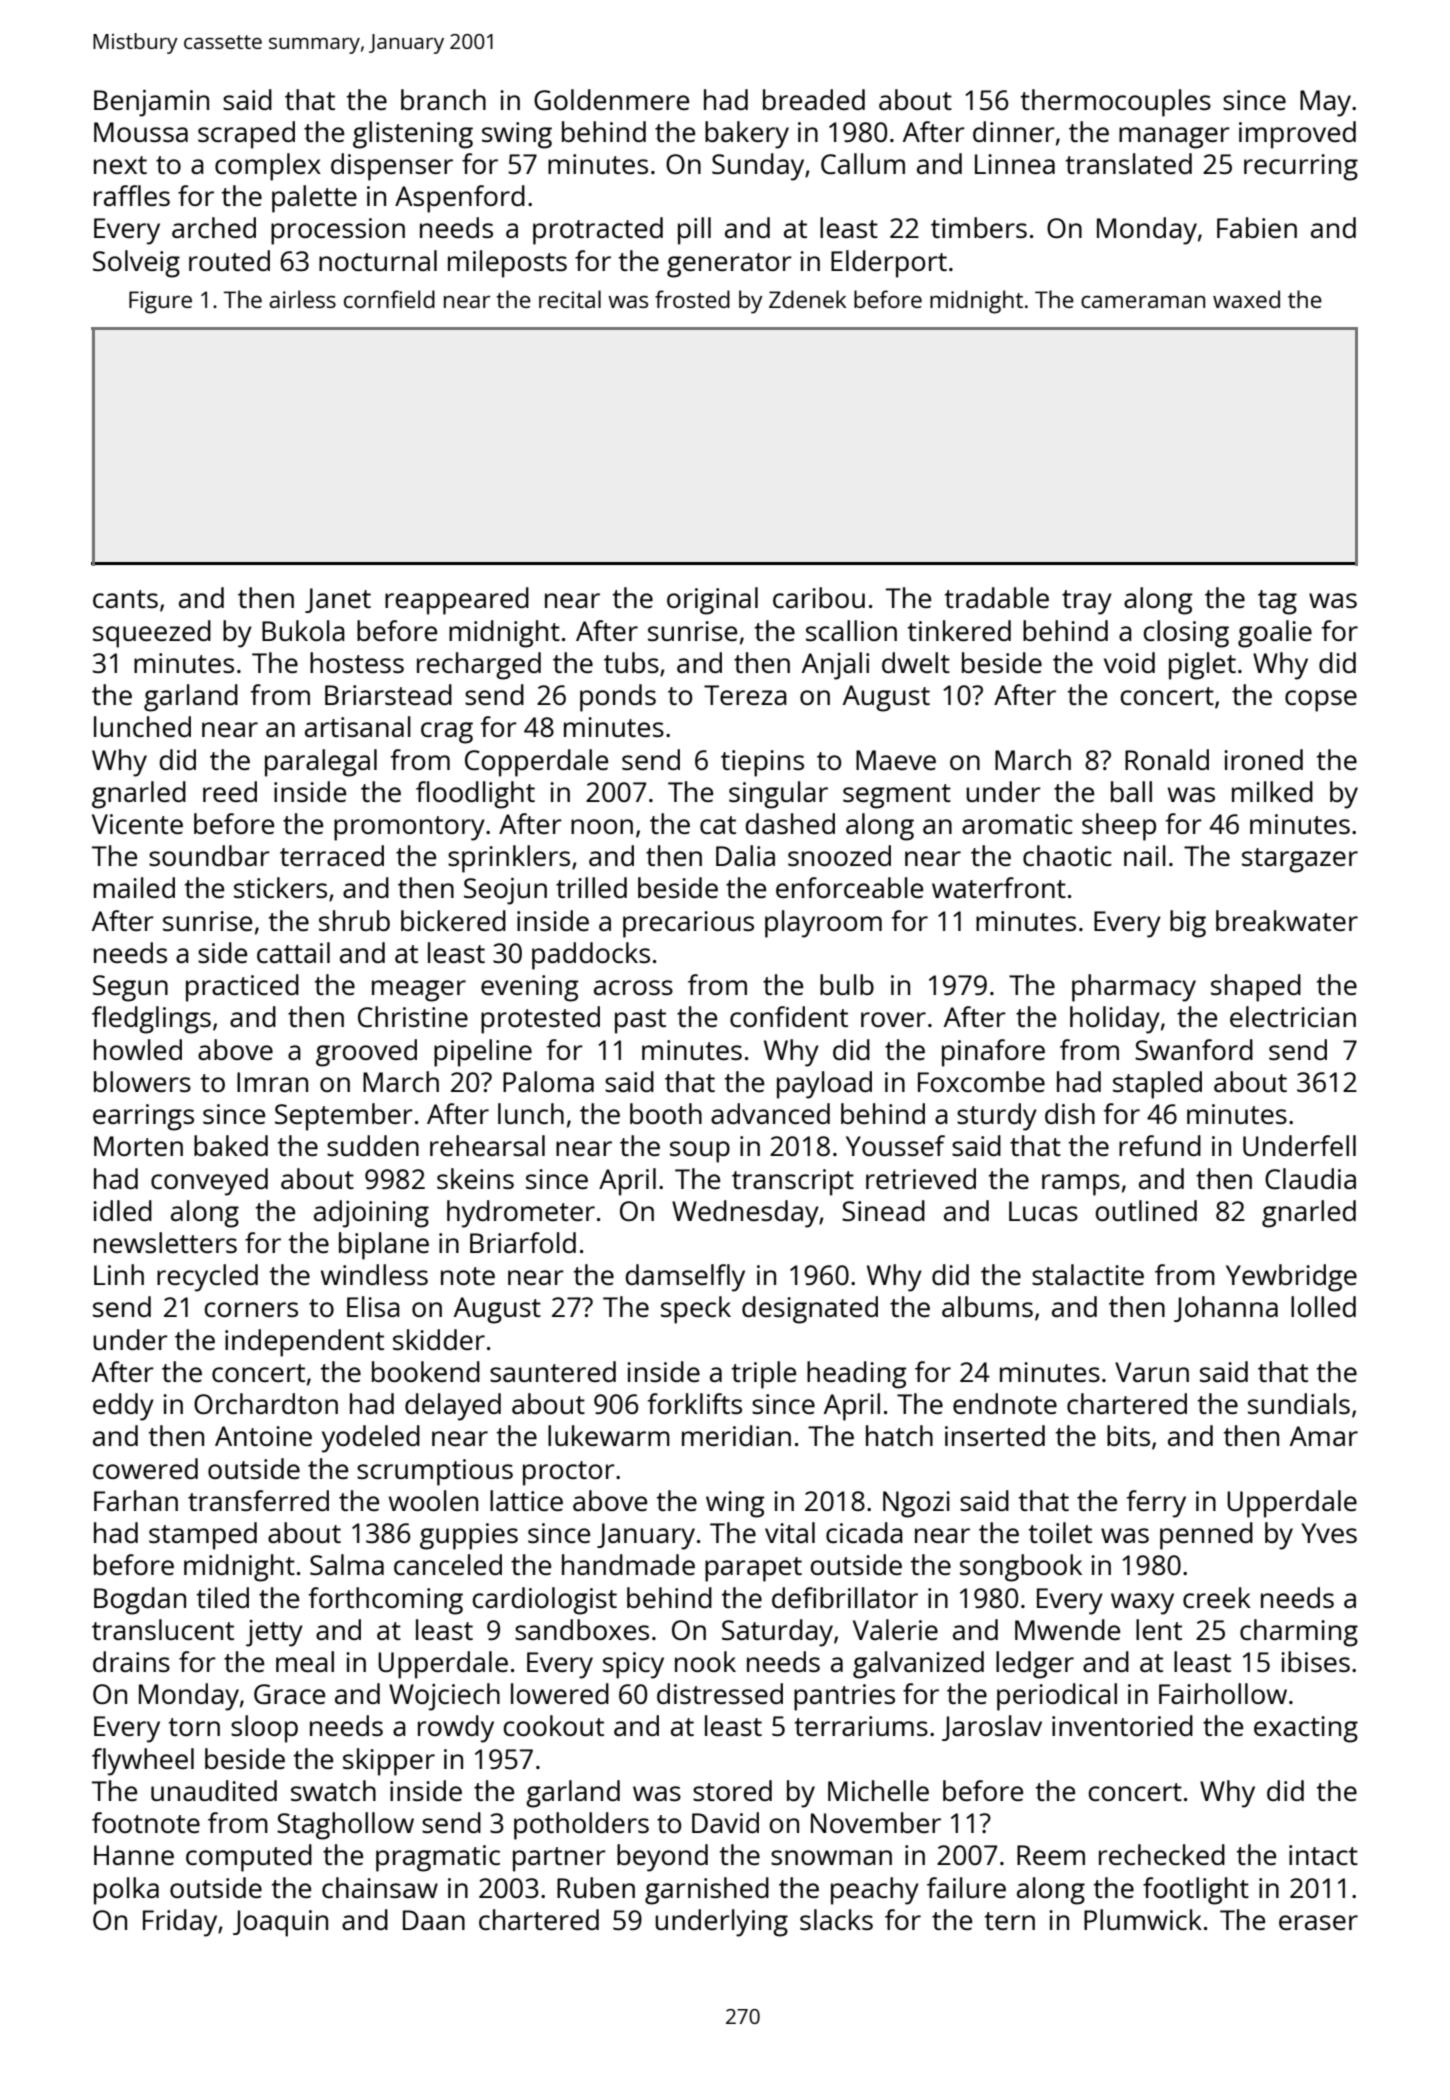 This document has height=2100, width=1450. Describe the element at coordinates (1263, 759) in the document. I see `ironed` at that location.
